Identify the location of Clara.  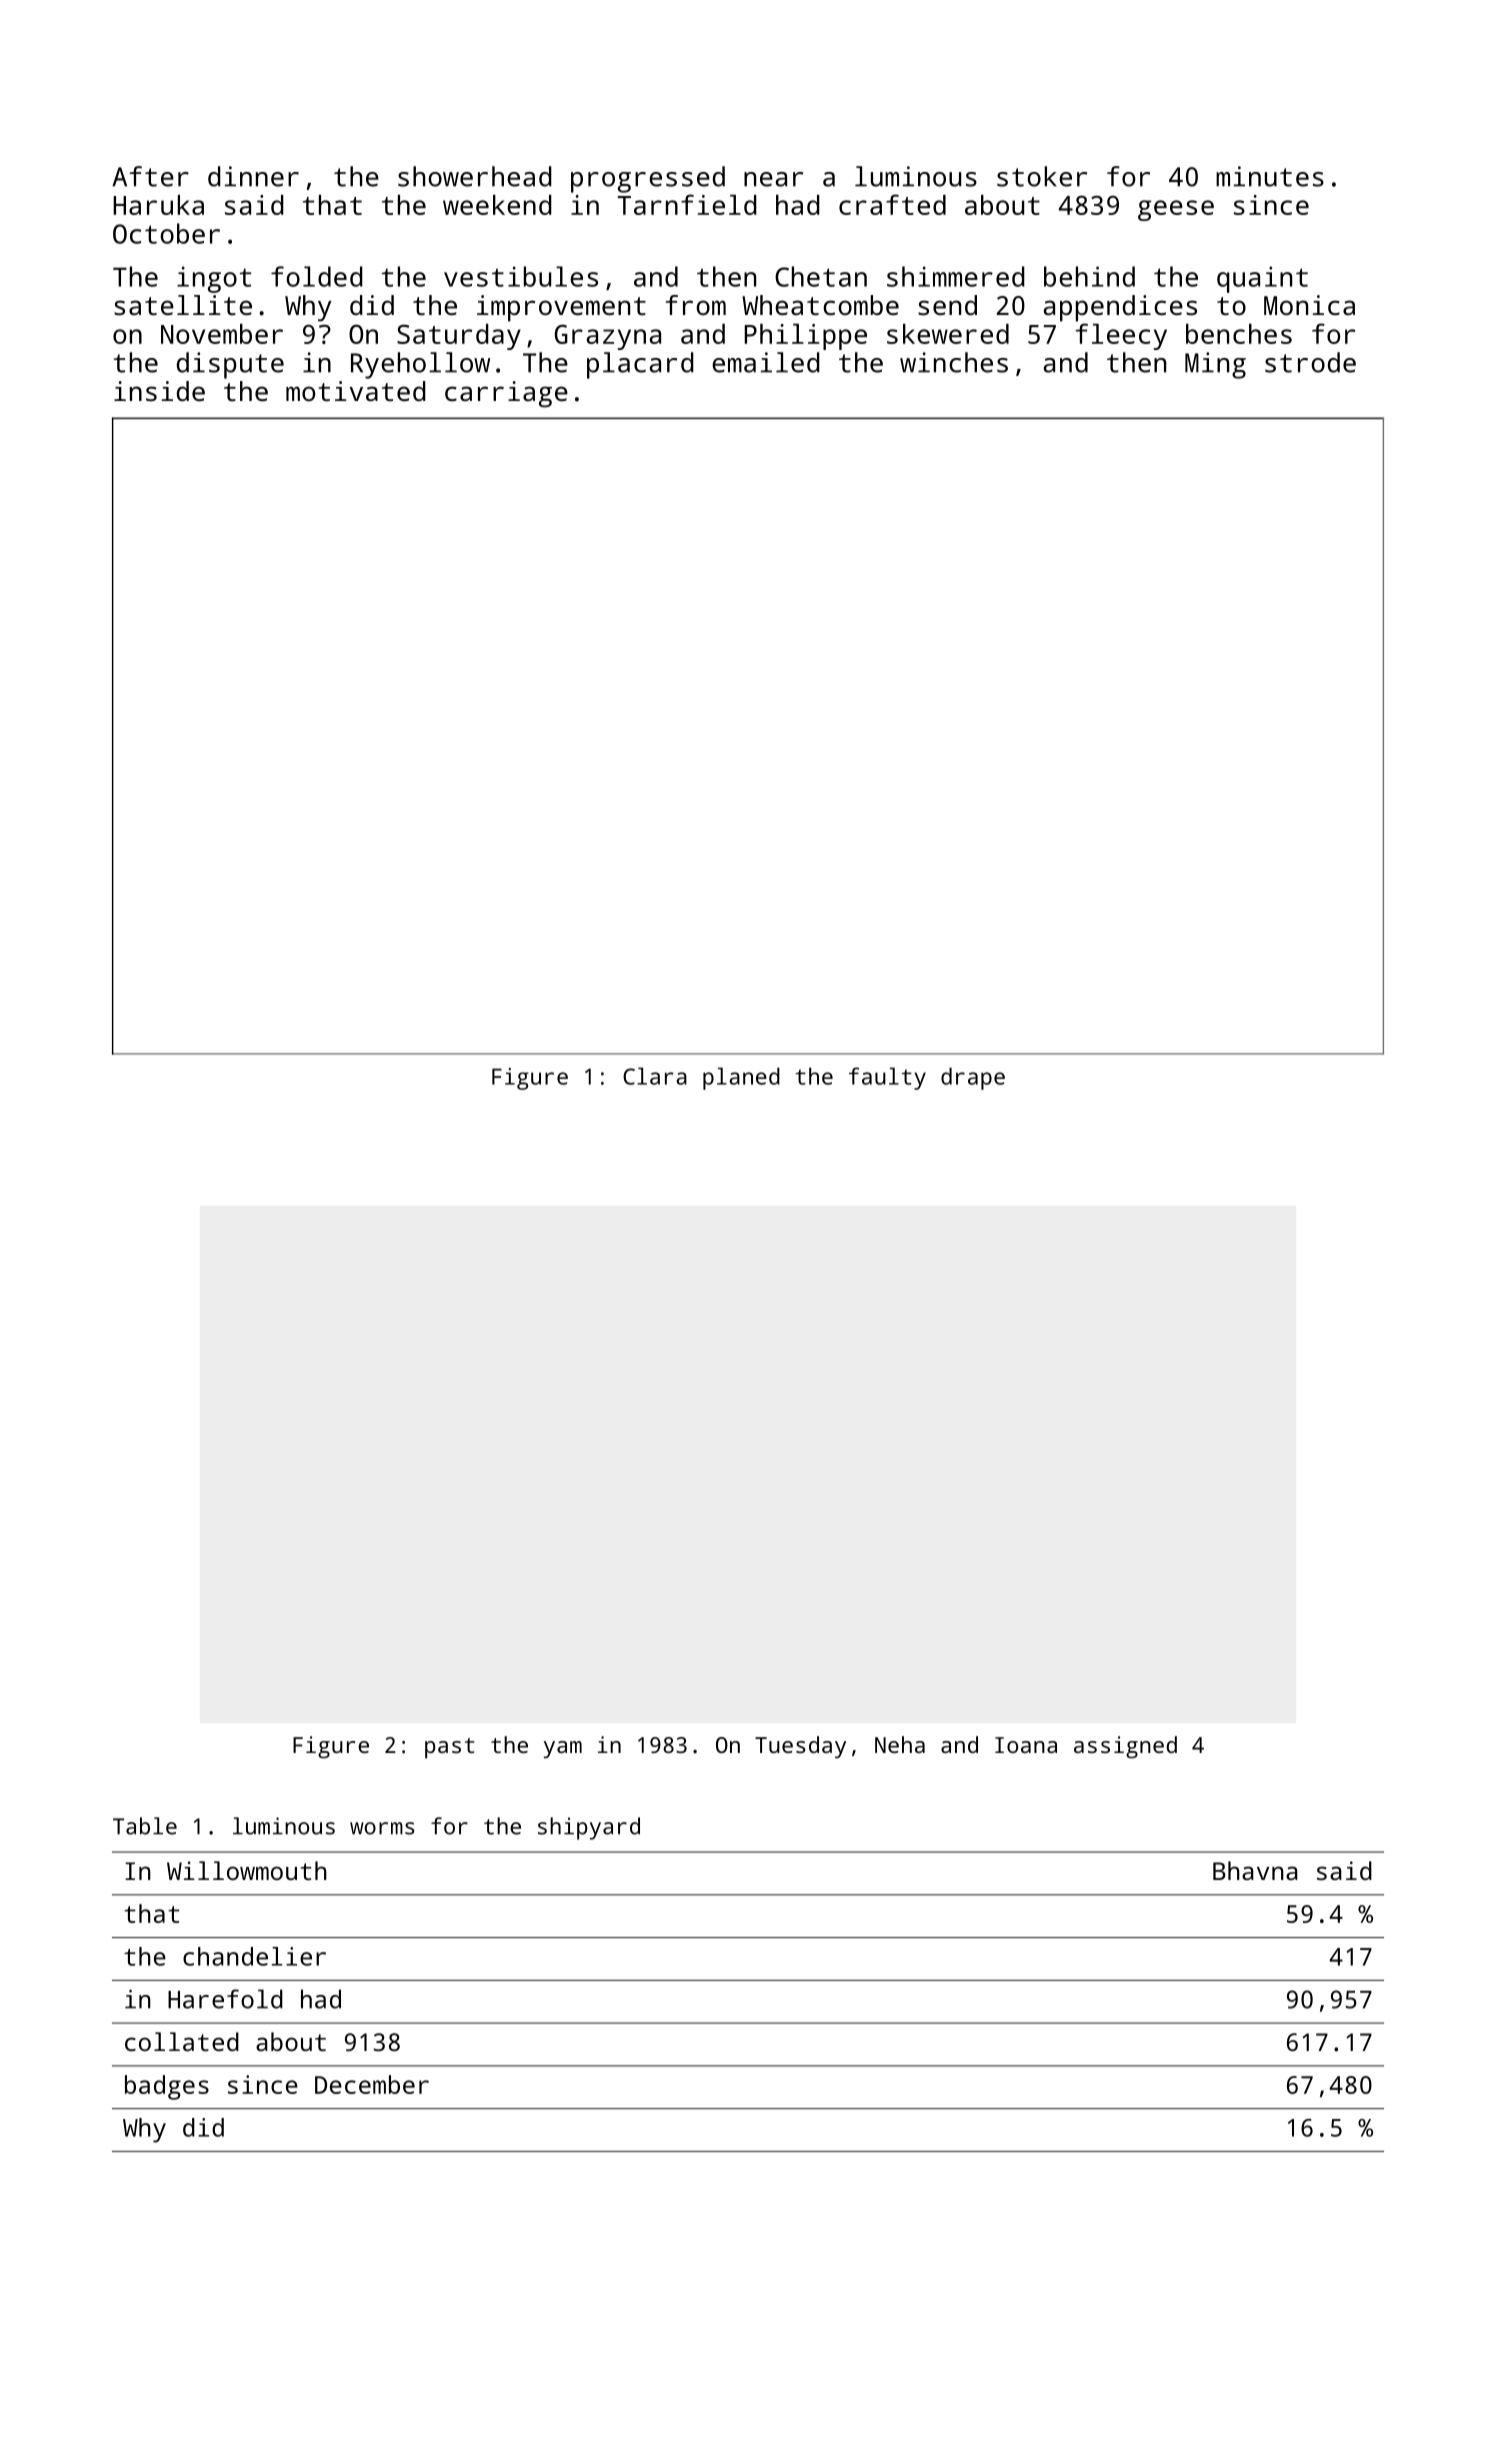
(655, 1076).
